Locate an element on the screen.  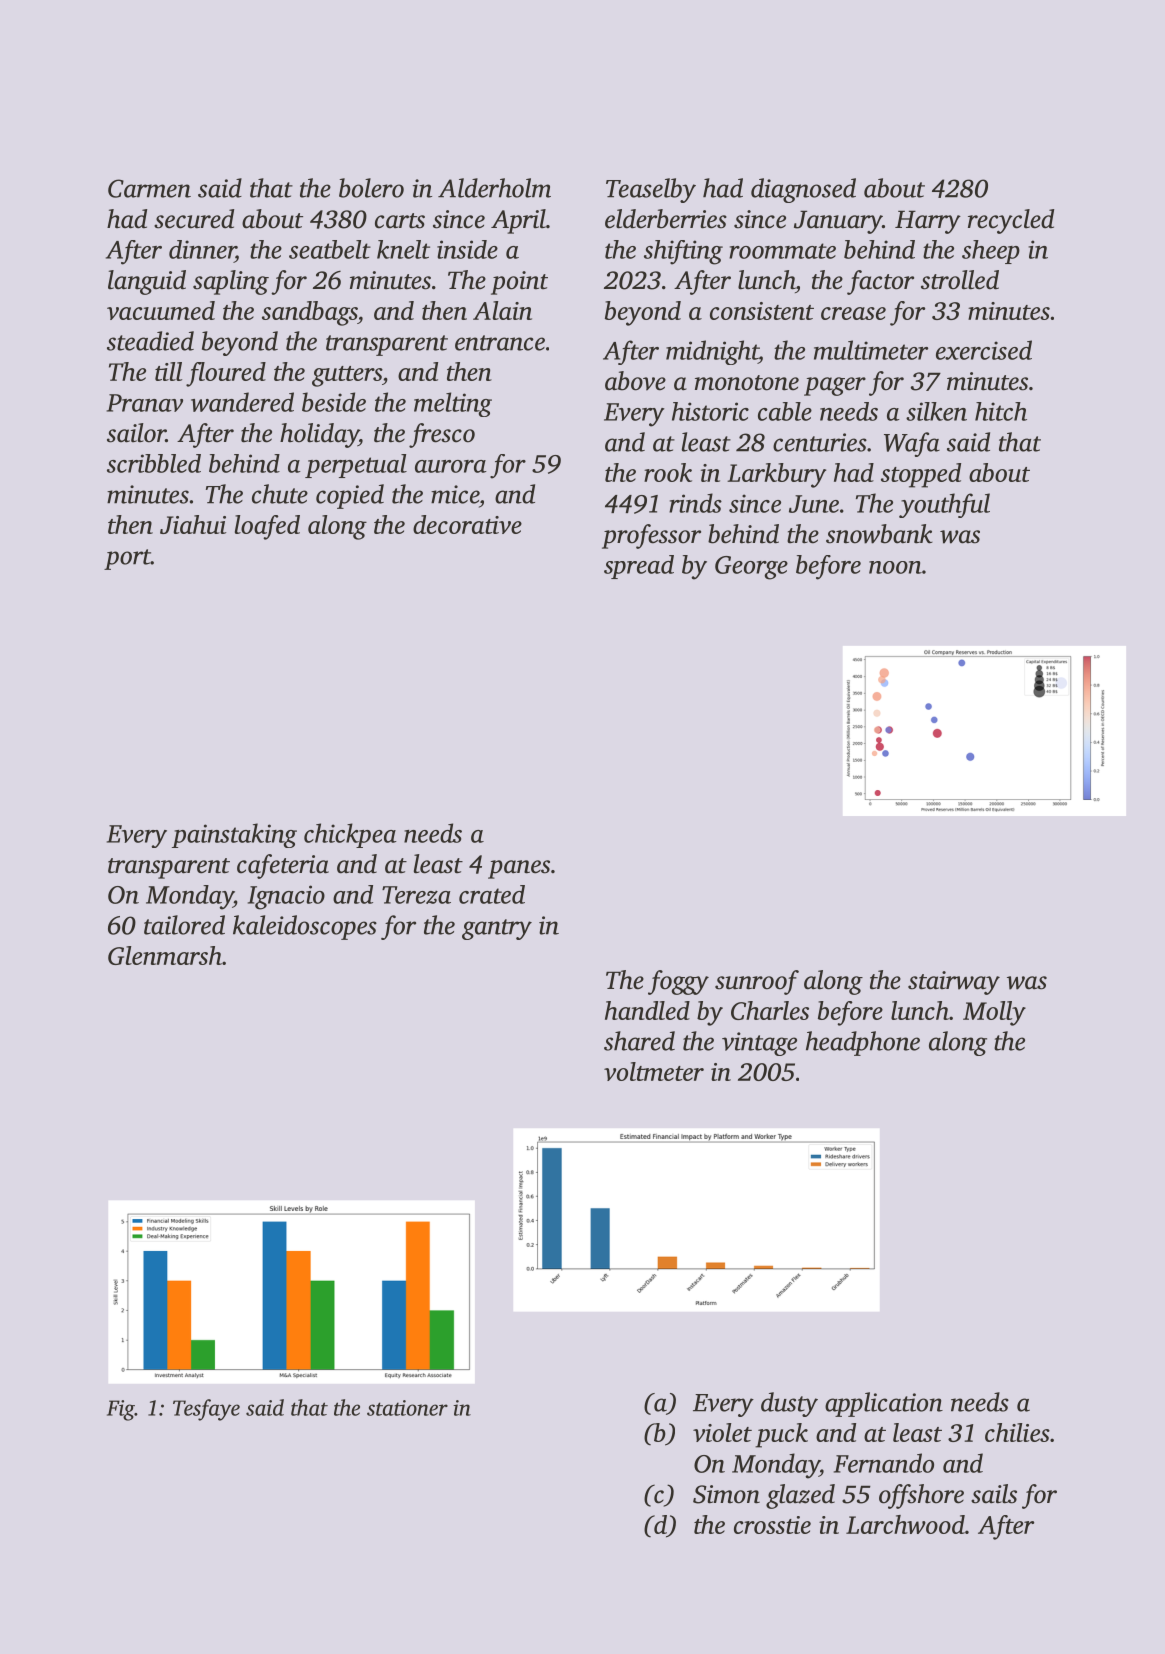
Teaselby is located at coordinates (651, 190).
